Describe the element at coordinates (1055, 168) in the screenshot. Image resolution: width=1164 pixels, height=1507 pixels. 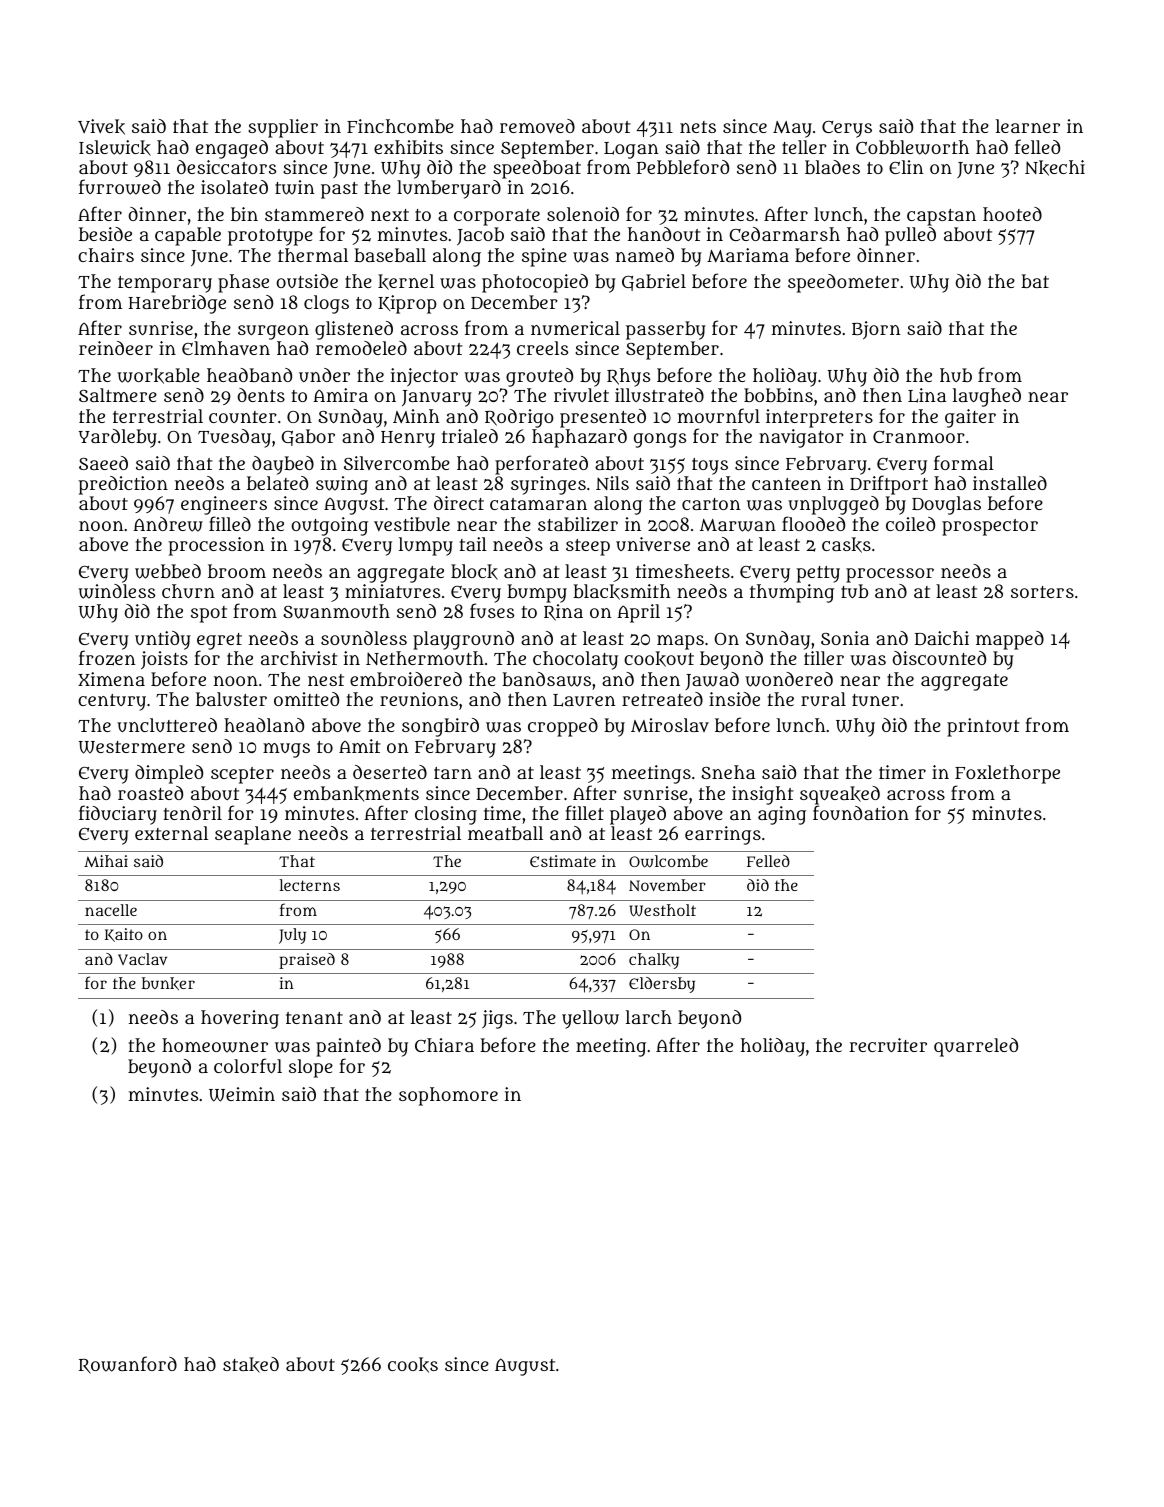
I see `Nkechi` at that location.
